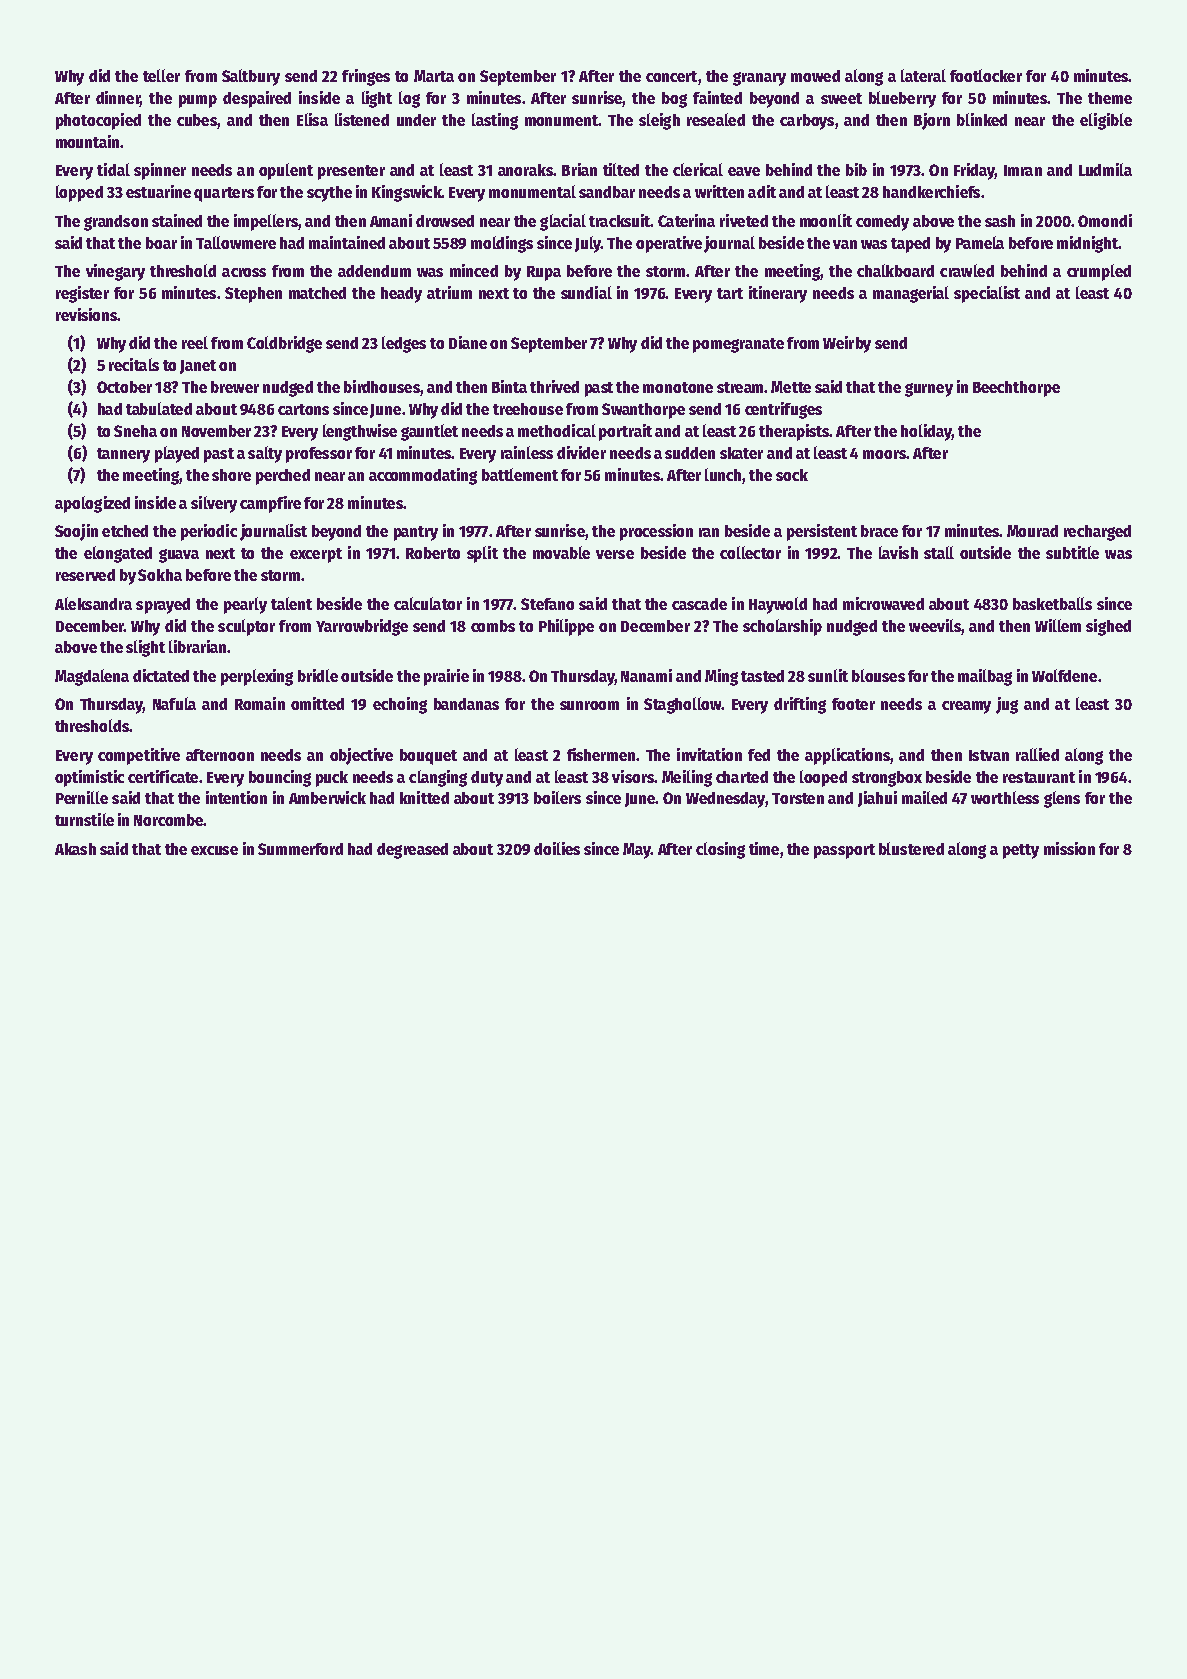 The height and width of the screenshot is (1679, 1187). I want to click on October, so click(124, 387).
